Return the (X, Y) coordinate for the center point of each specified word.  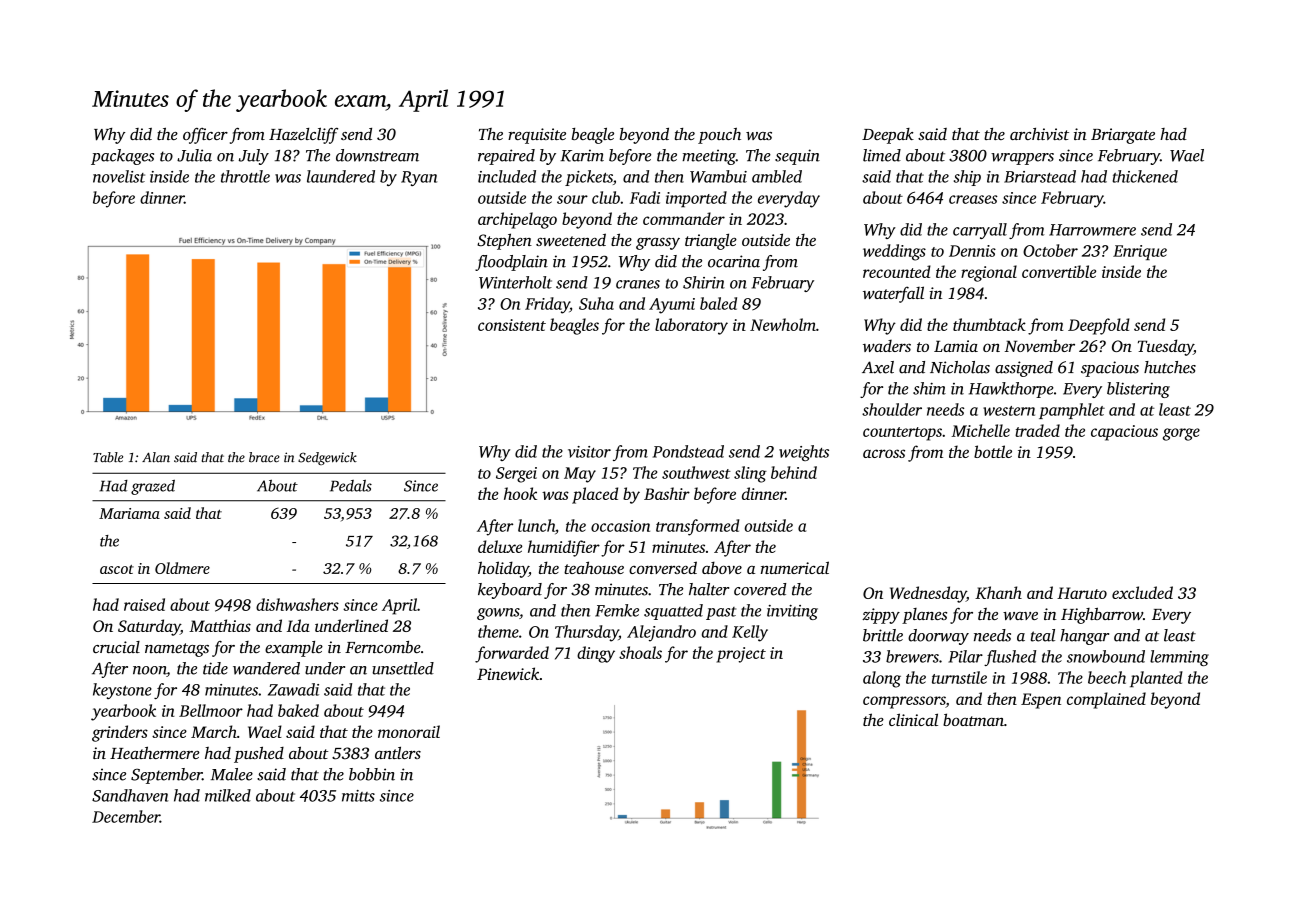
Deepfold (1099, 326)
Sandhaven (130, 795)
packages (122, 157)
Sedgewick (327, 458)
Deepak (888, 136)
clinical (913, 719)
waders (887, 345)
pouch (719, 136)
